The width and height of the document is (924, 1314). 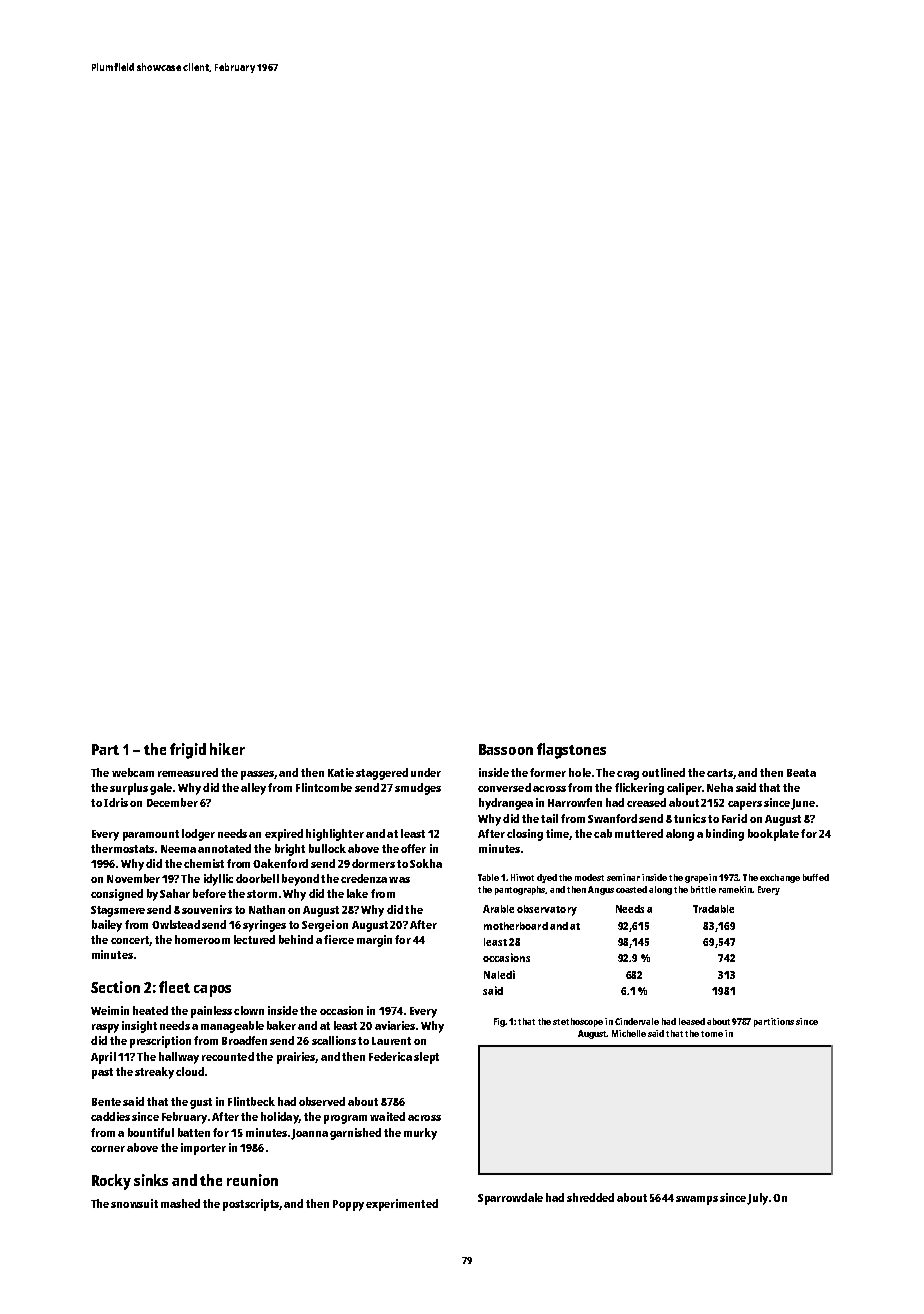 I want to click on bookplate, so click(x=773, y=835).
